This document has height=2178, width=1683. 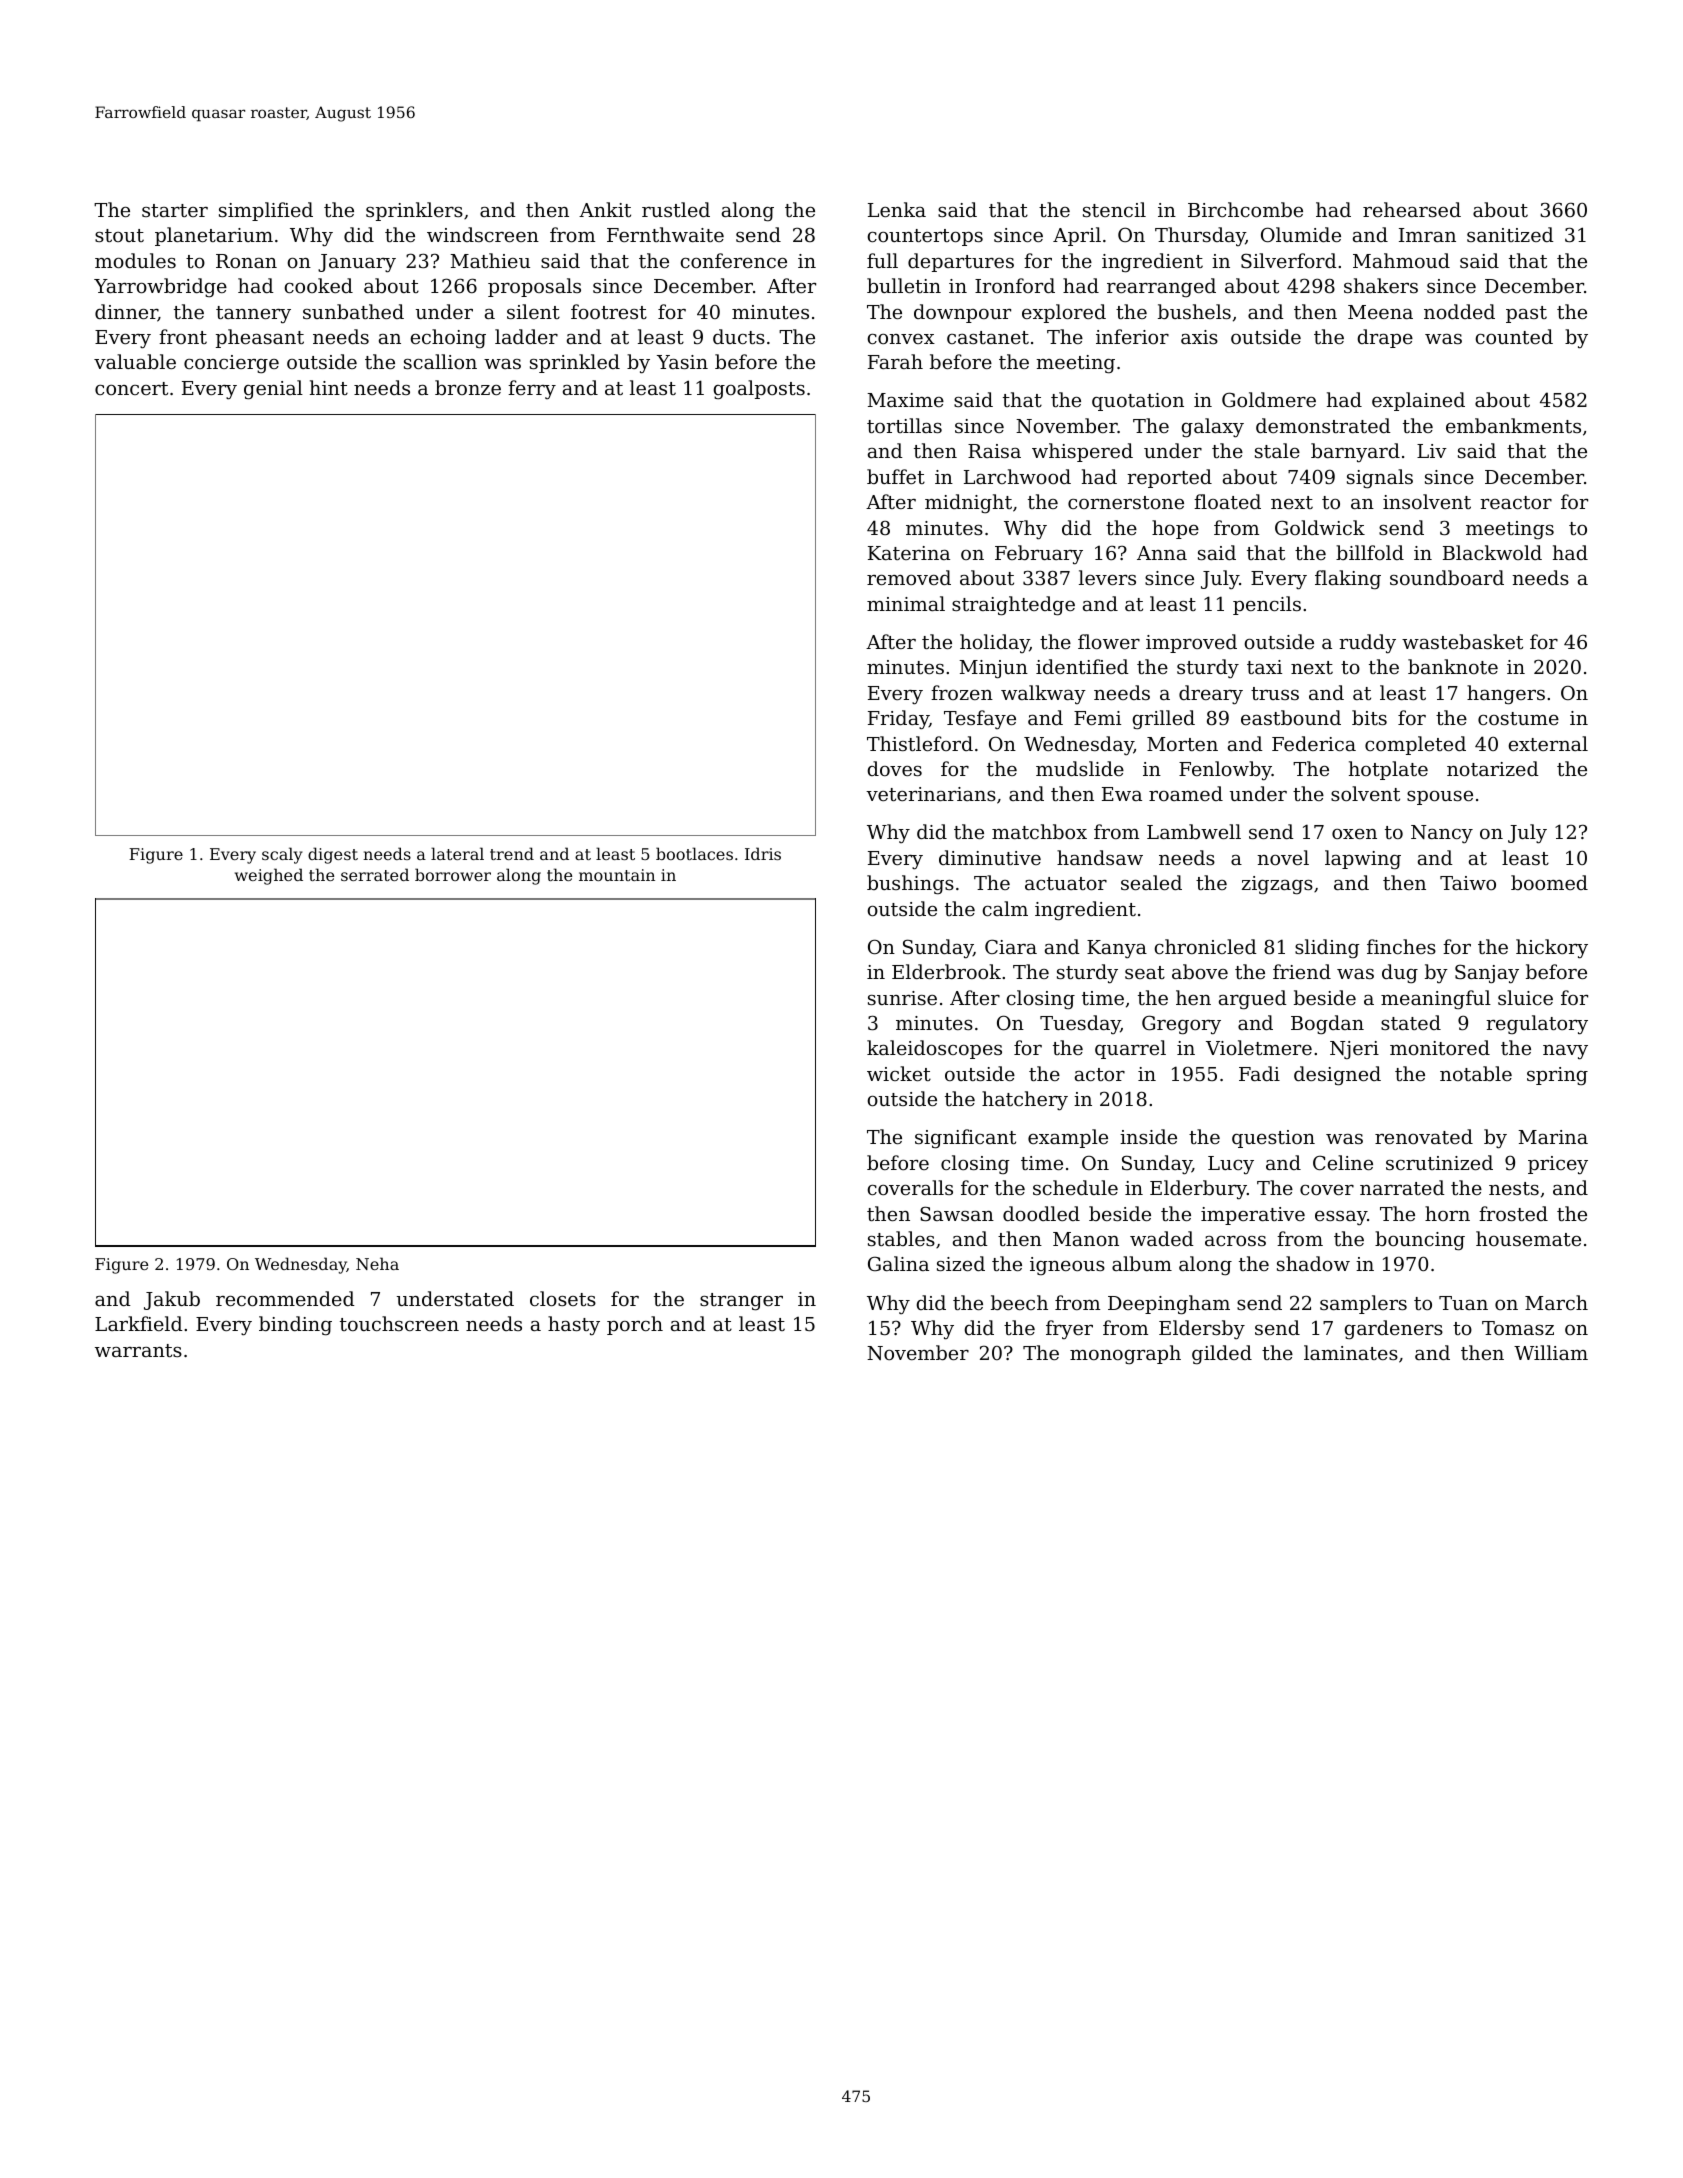 I want to click on dinner, so click(x=126, y=313).
